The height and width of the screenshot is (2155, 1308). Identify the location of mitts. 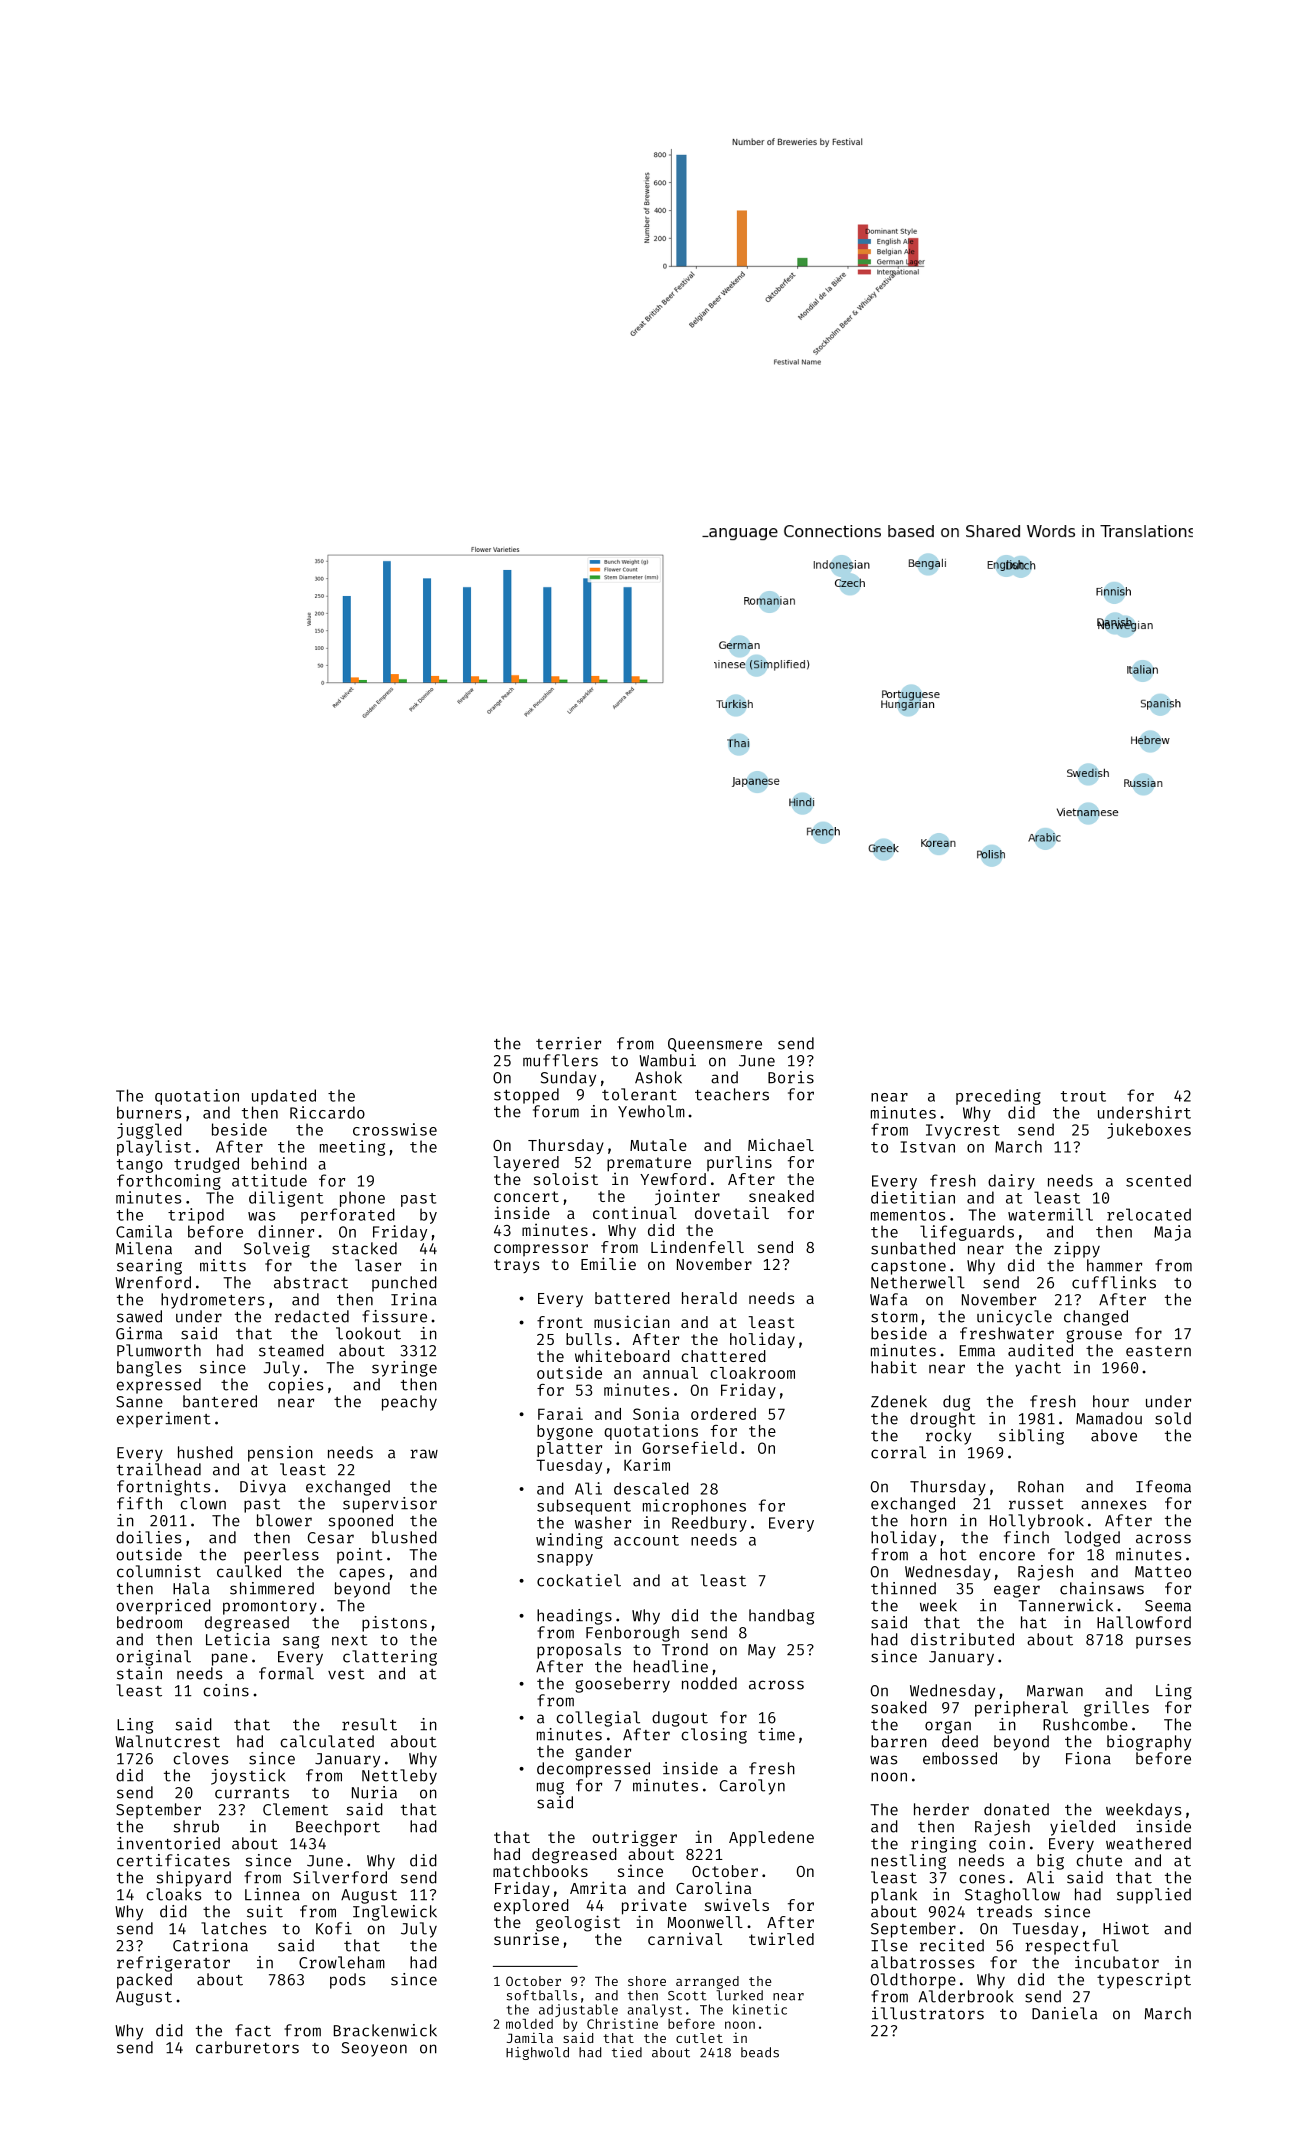
(223, 1265).
